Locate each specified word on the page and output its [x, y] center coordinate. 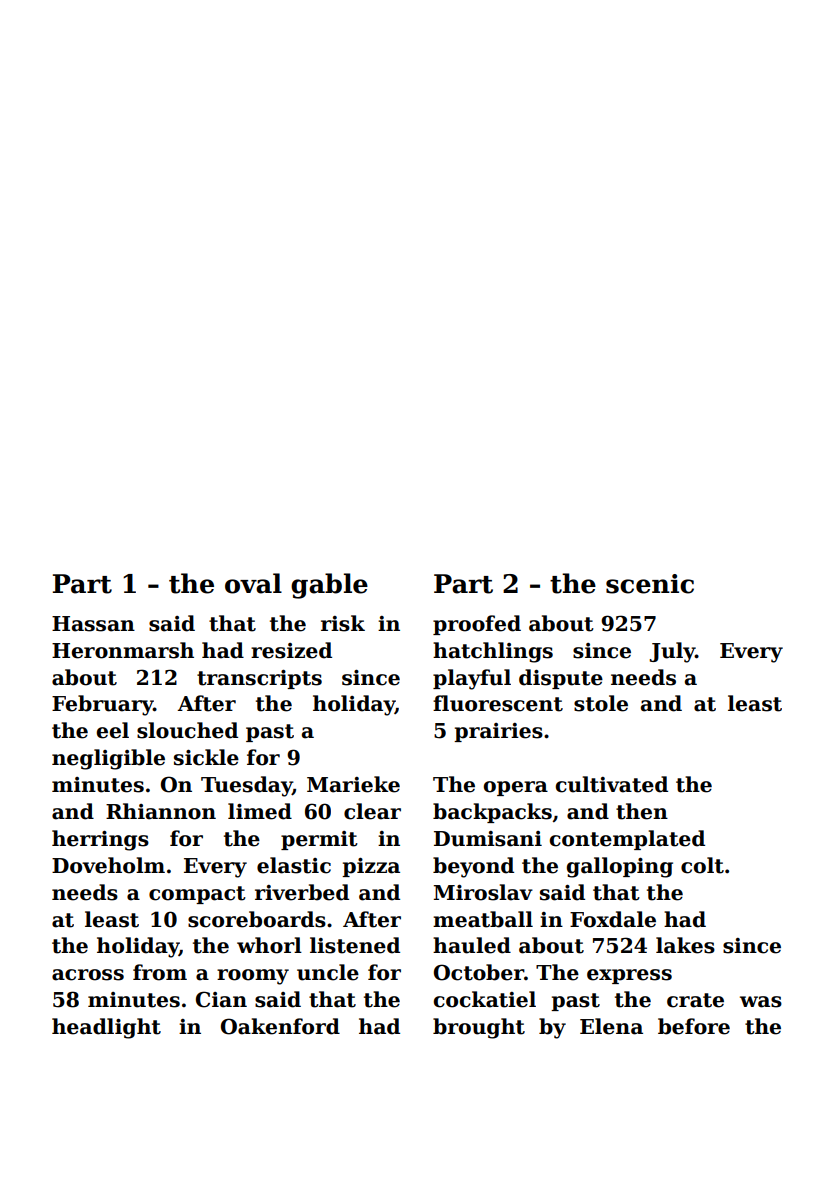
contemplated [627, 840]
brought [479, 1028]
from [160, 972]
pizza [371, 867]
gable [329, 586]
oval [253, 583]
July [672, 652]
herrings [100, 840]
